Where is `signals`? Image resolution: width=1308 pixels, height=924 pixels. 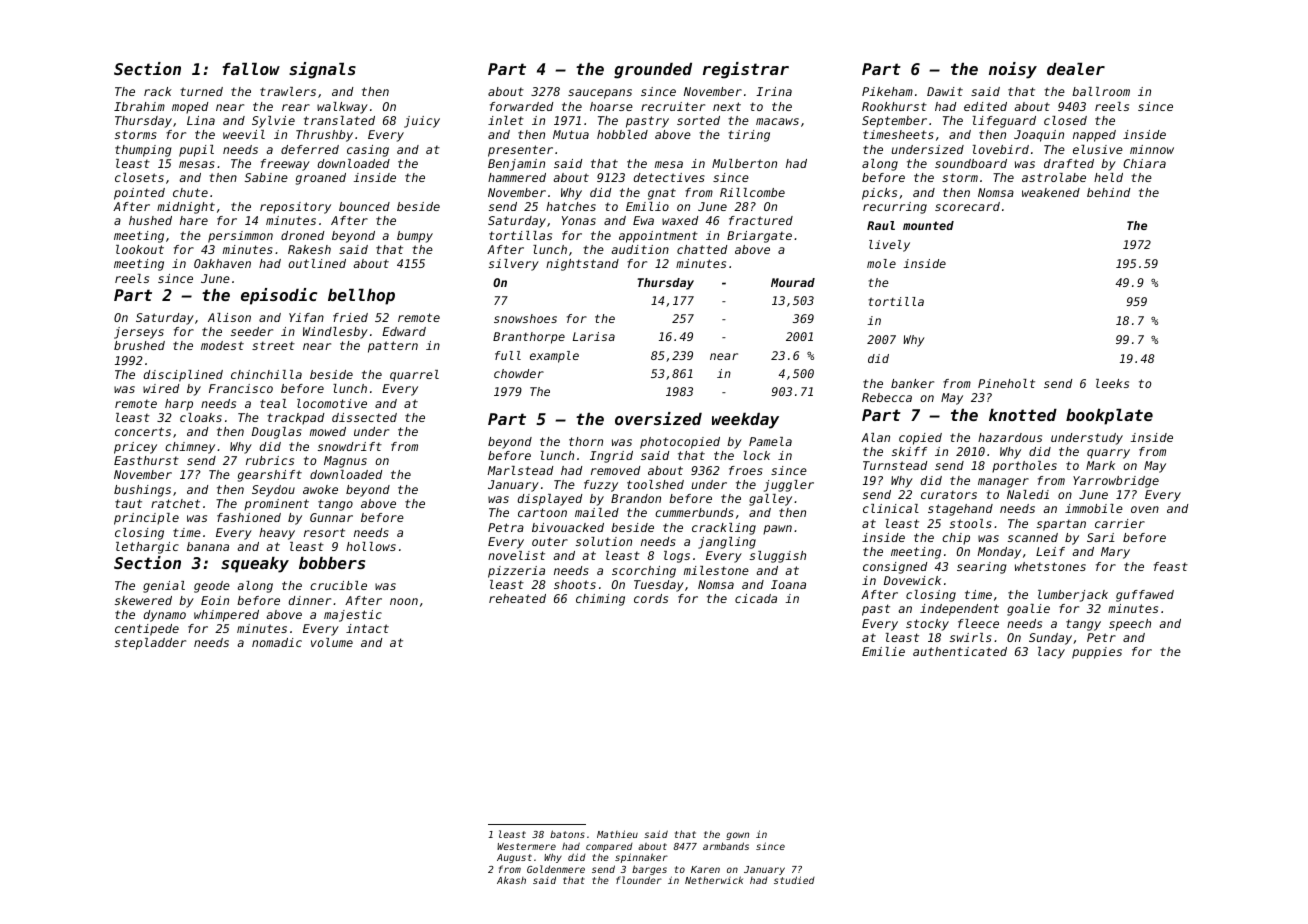
signals is located at coordinates (322, 70).
